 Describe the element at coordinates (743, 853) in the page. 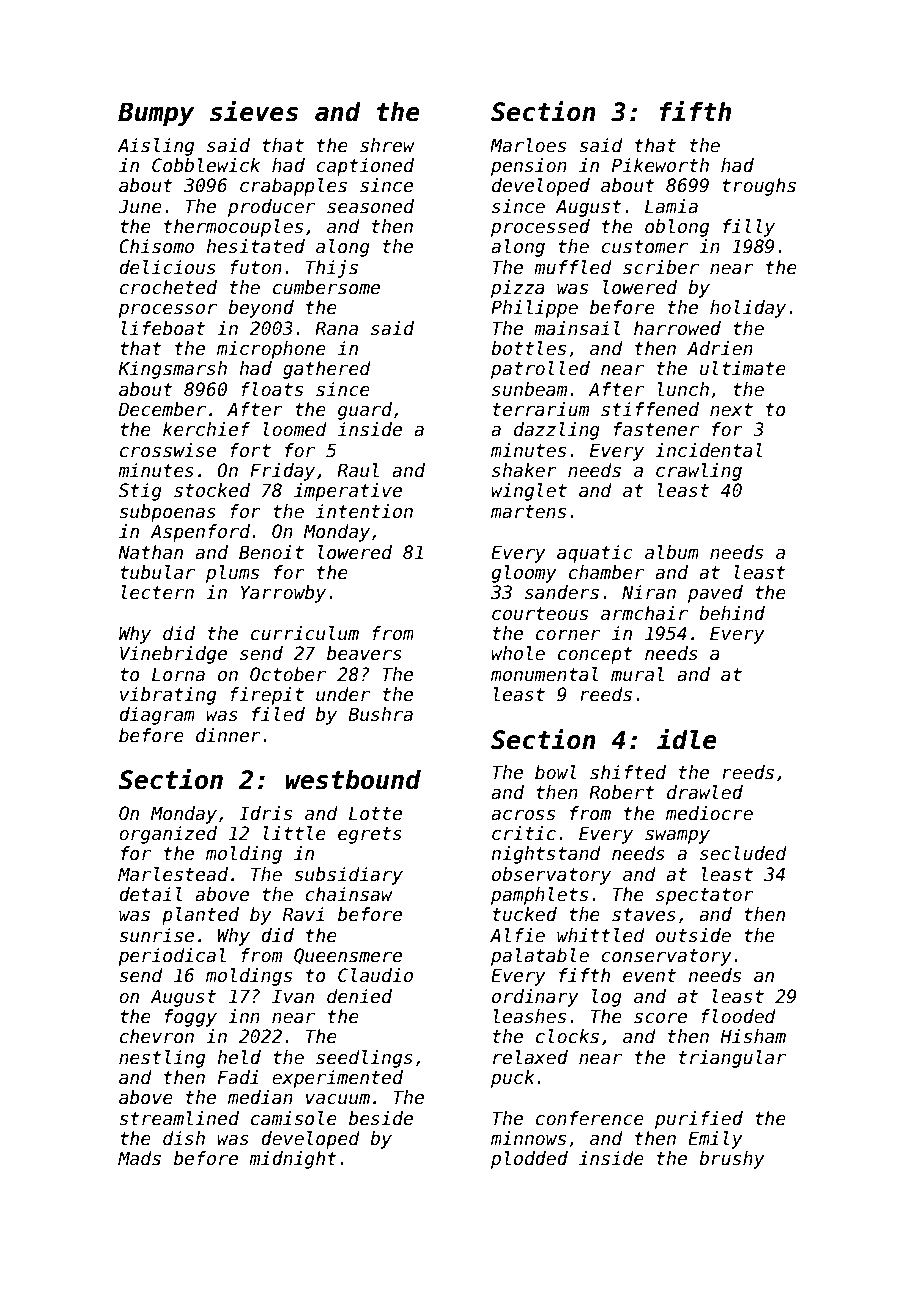

I see `secluded` at that location.
